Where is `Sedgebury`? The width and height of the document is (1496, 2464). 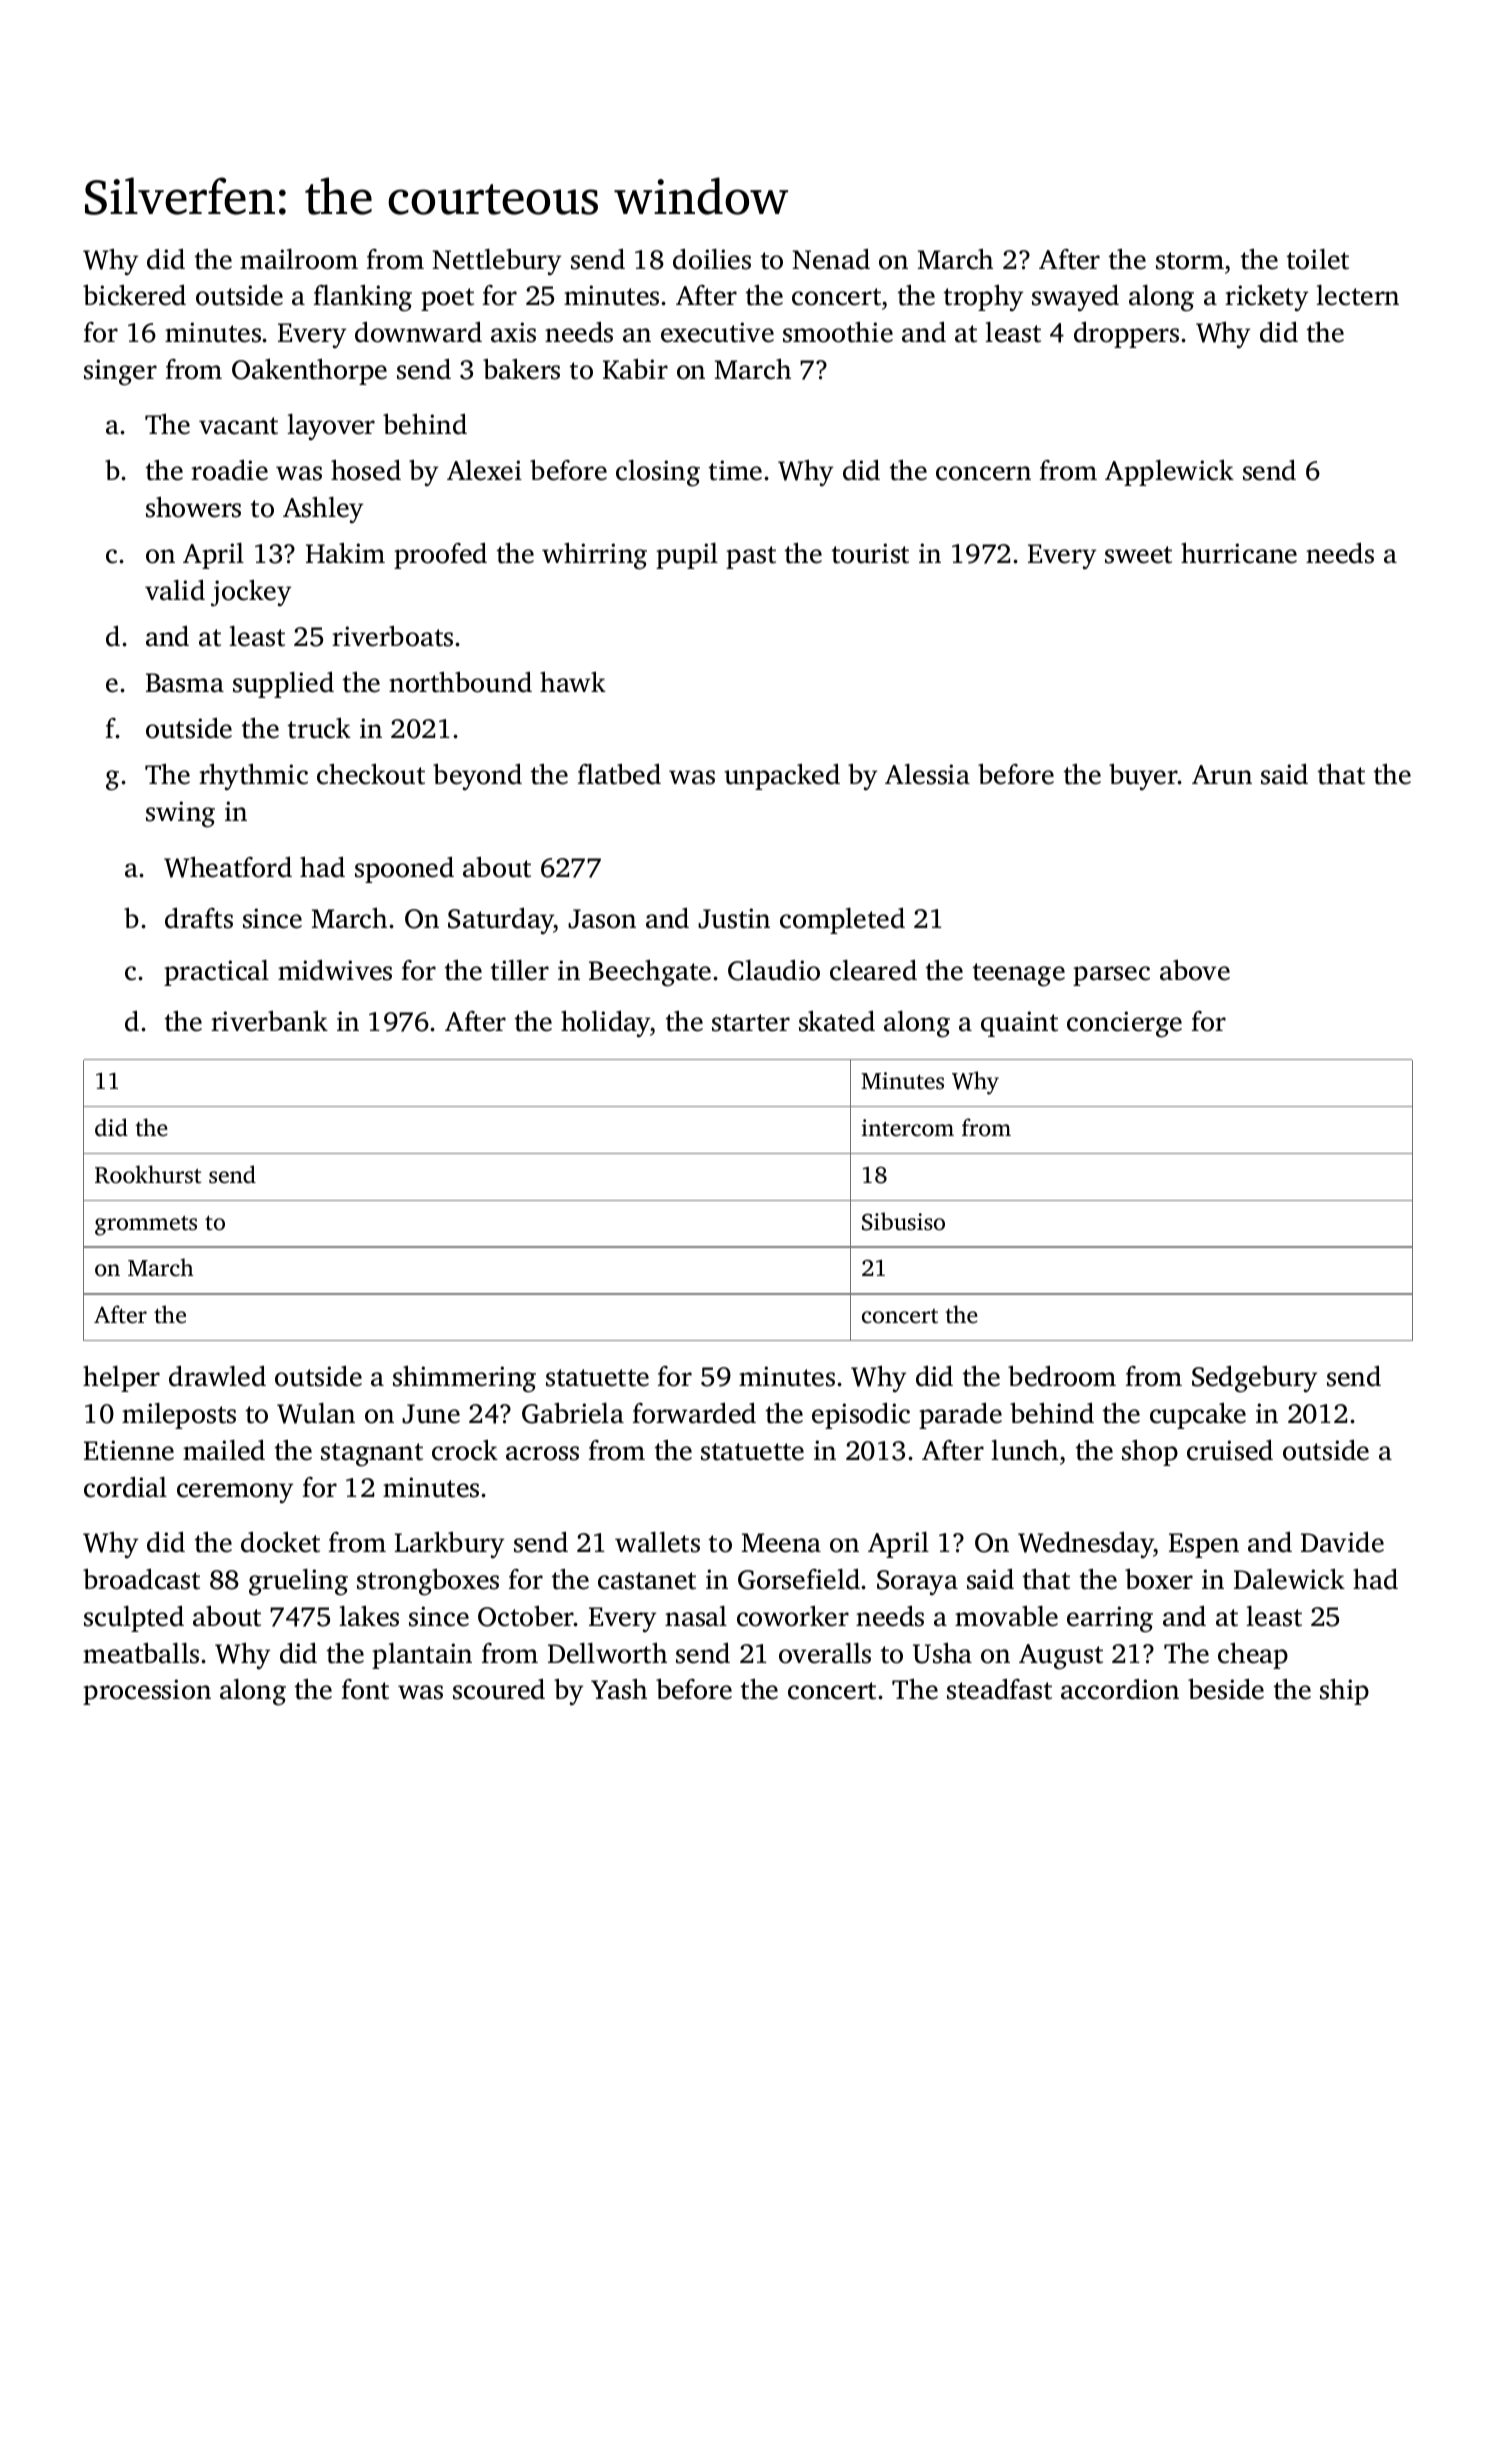 Sedgebury is located at coordinates (1254, 1379).
